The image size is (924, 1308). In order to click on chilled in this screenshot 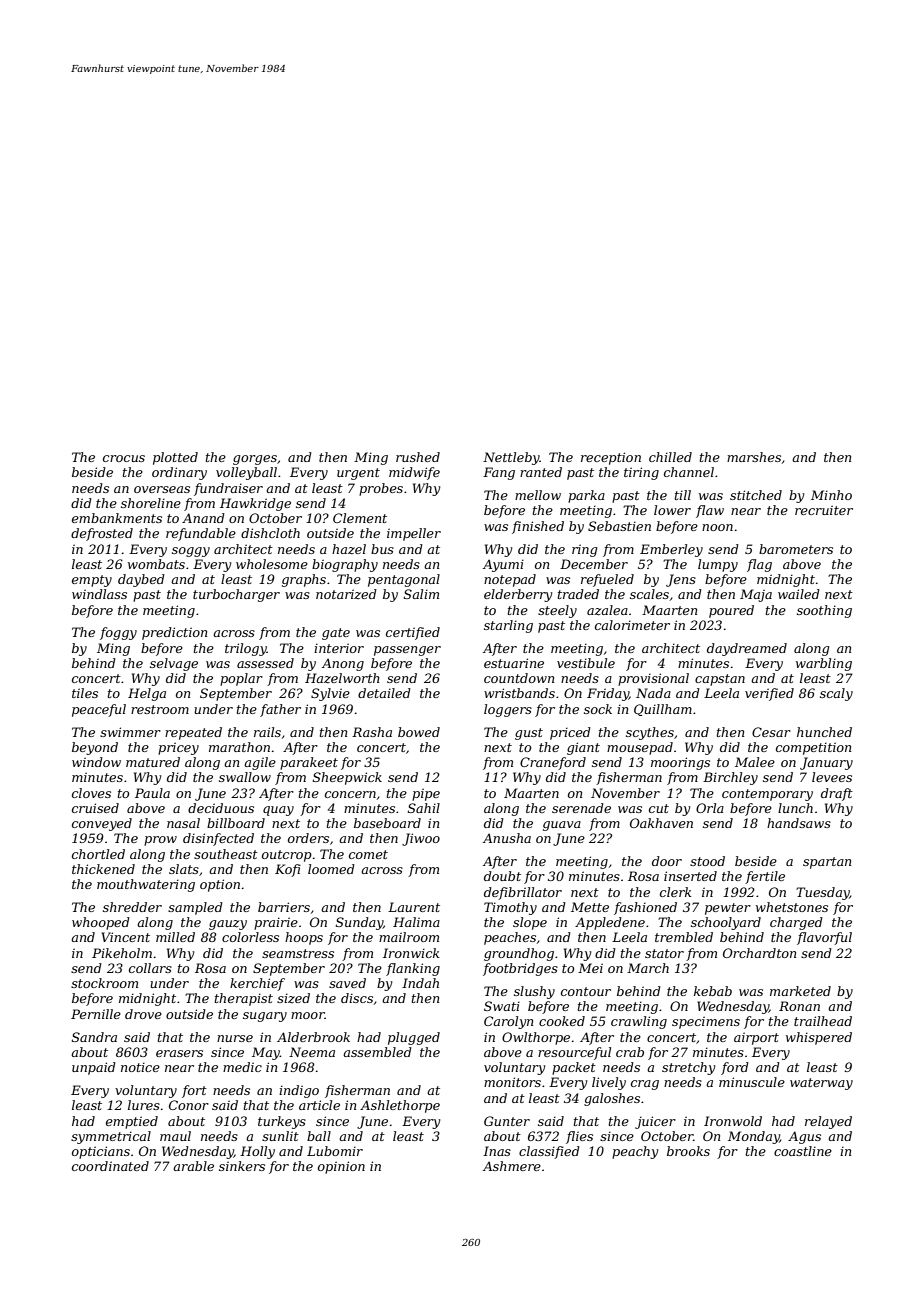, I will do `click(670, 457)`.
